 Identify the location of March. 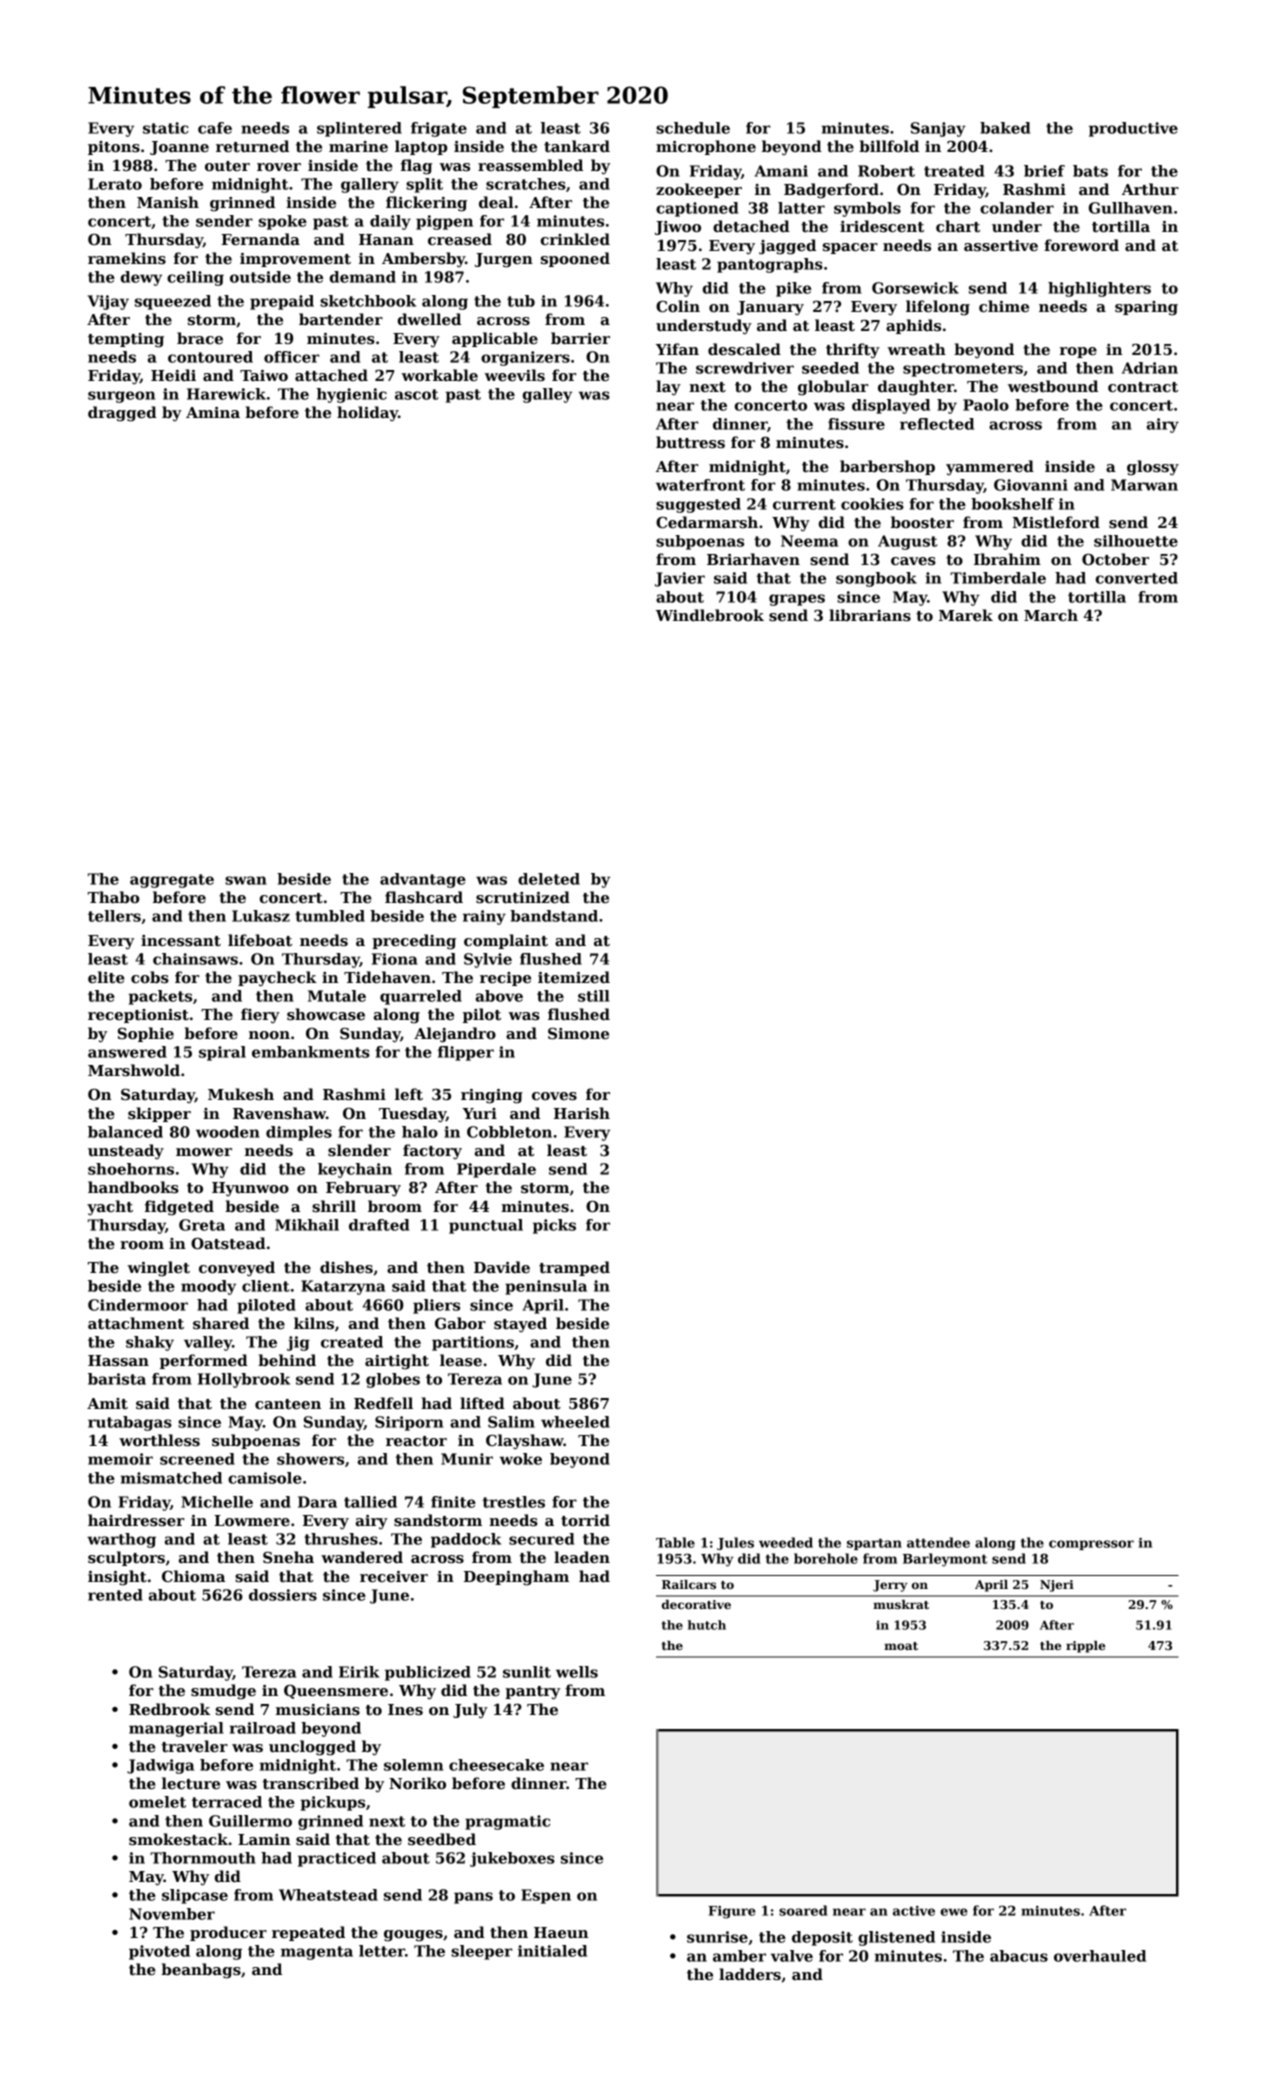
(1051, 615).
